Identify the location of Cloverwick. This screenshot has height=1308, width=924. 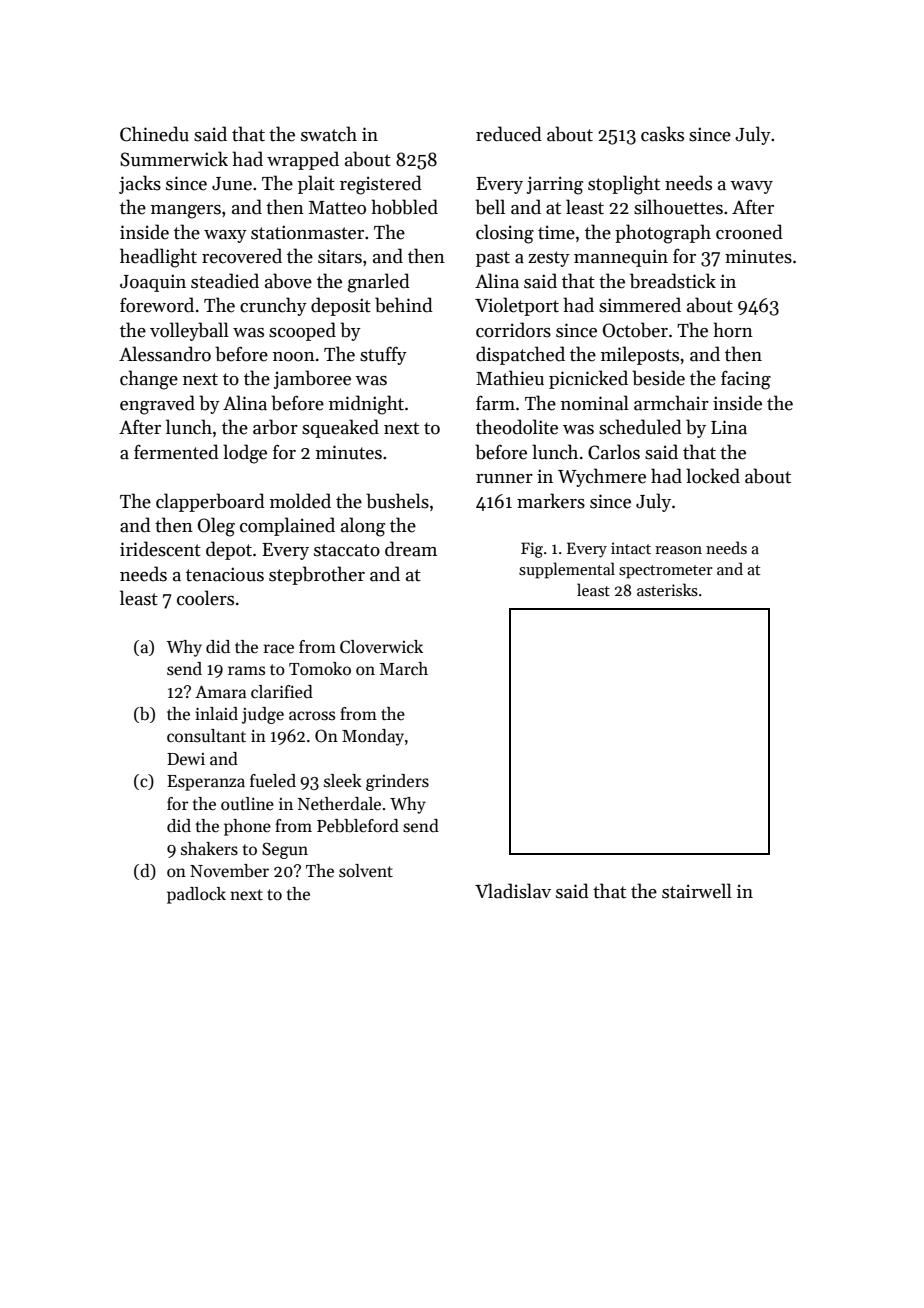
(381, 647).
